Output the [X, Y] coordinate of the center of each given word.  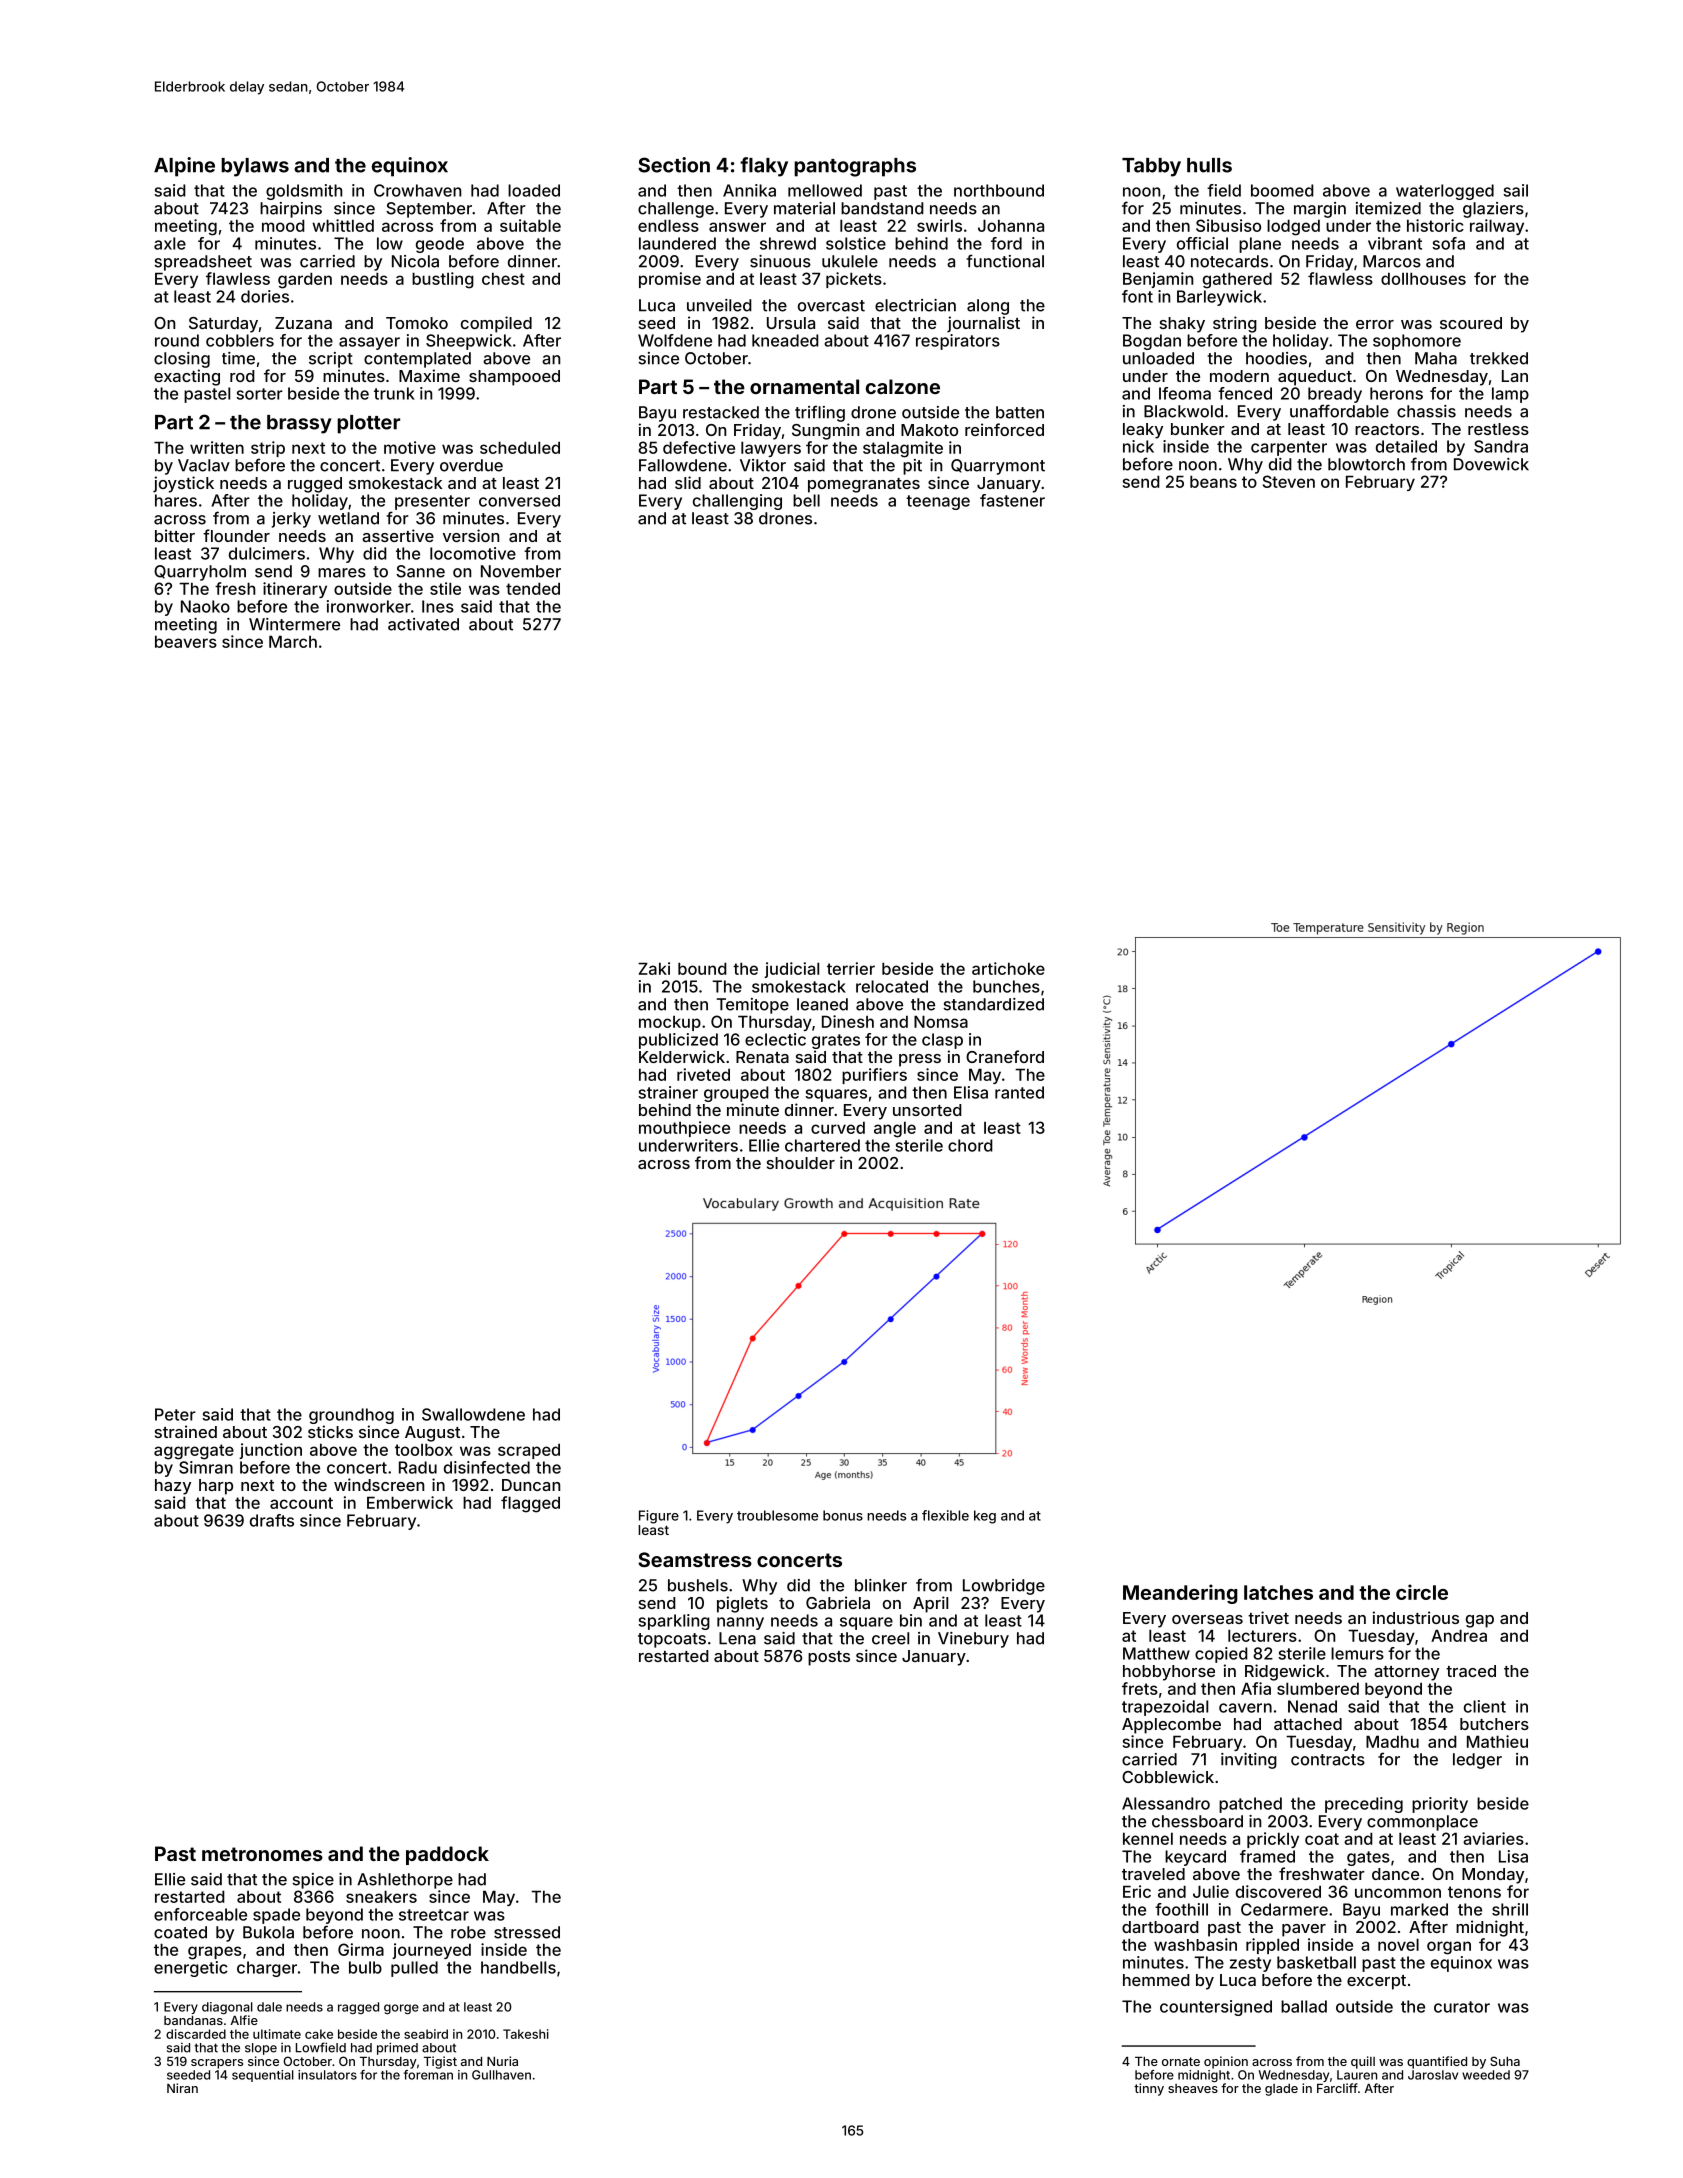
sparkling [674, 1622]
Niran [182, 2088]
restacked [721, 412]
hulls [1209, 165]
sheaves [1193, 2088]
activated [423, 624]
